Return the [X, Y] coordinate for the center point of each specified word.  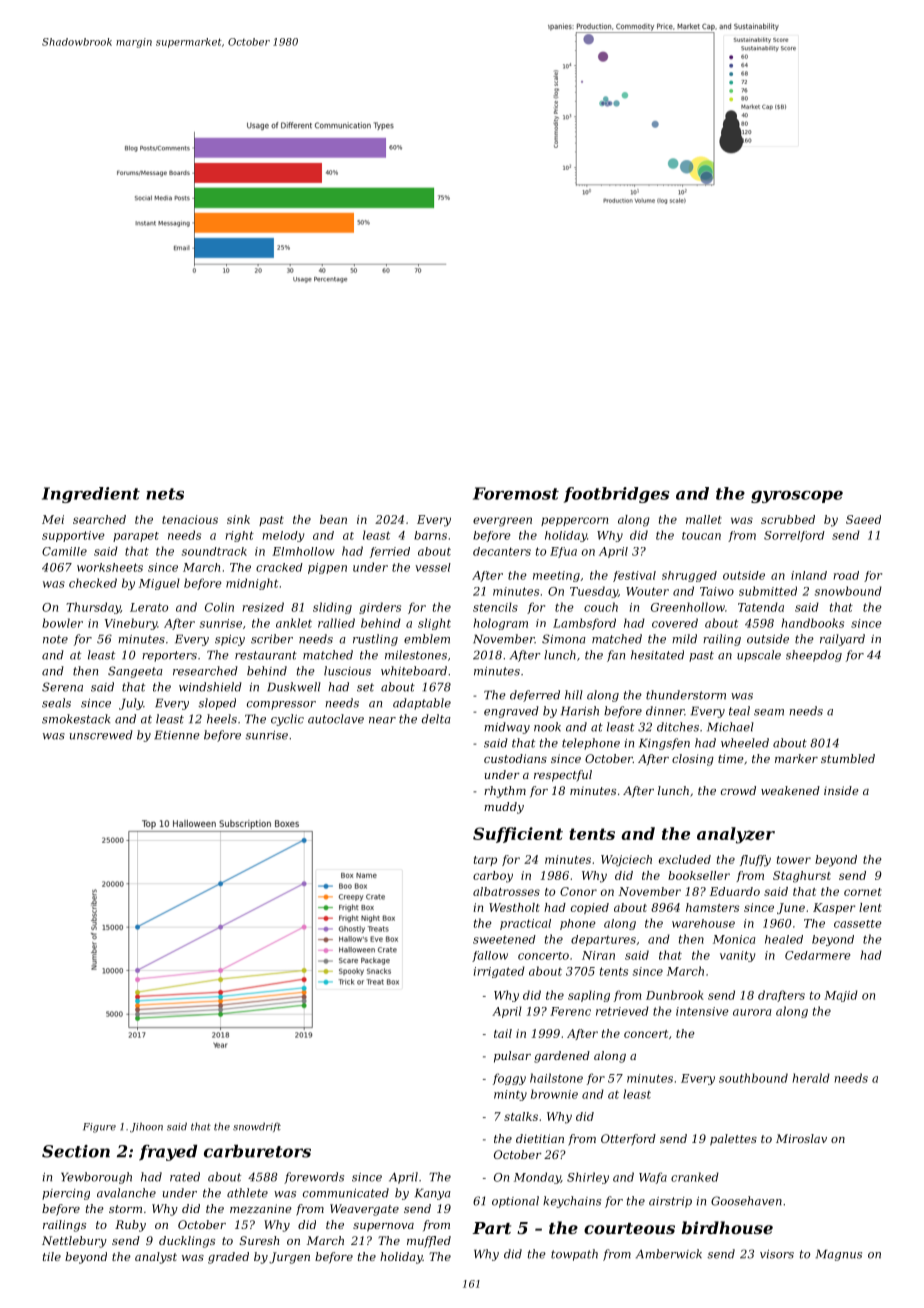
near [382, 720]
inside [841, 790]
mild [684, 639]
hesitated [657, 655]
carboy [493, 877]
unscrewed [101, 735]
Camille [64, 551]
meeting [556, 576]
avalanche [126, 1193]
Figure [99, 1128]
